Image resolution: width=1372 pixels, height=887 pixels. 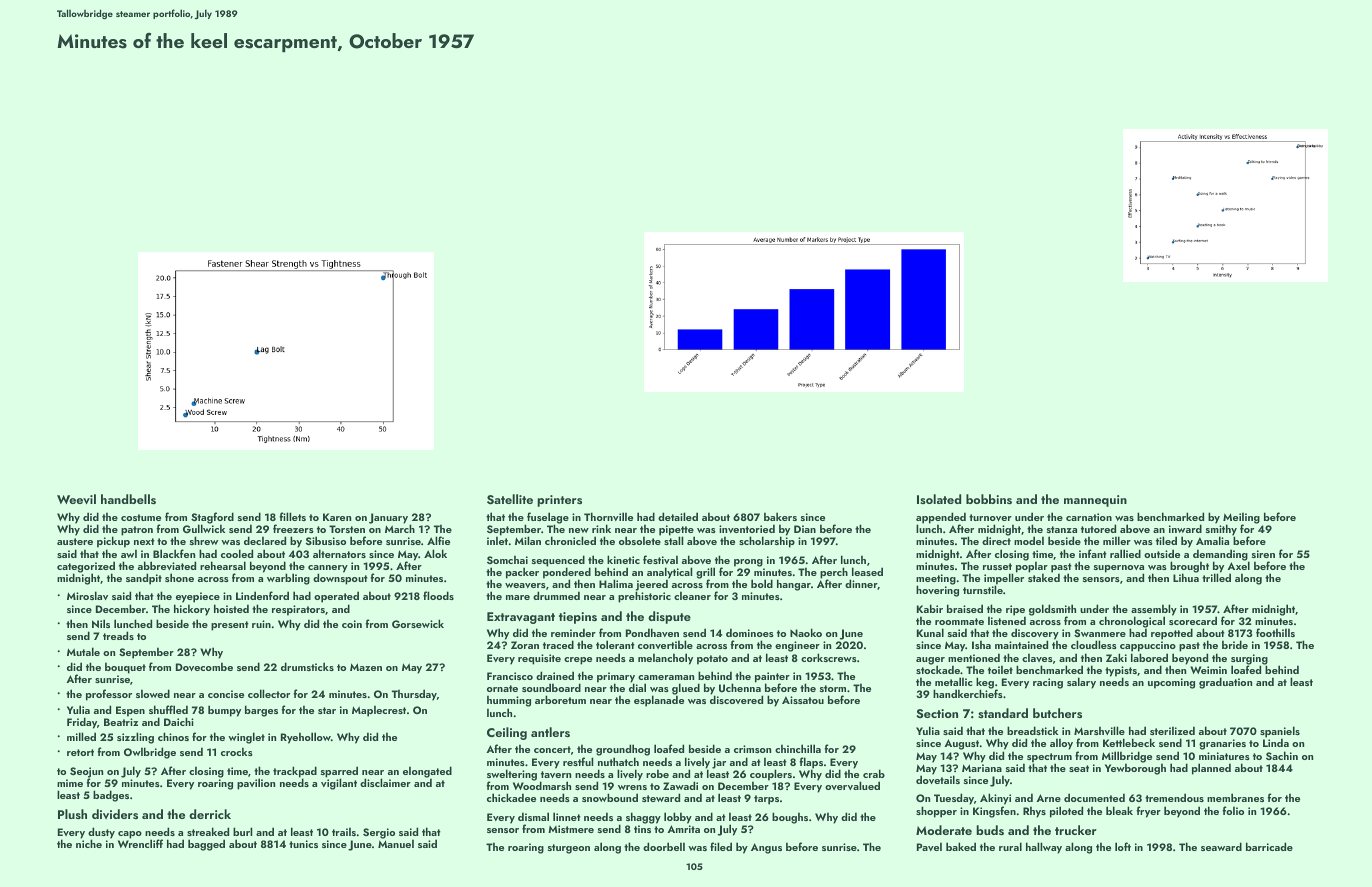 I want to click on barricade, so click(x=1269, y=846).
